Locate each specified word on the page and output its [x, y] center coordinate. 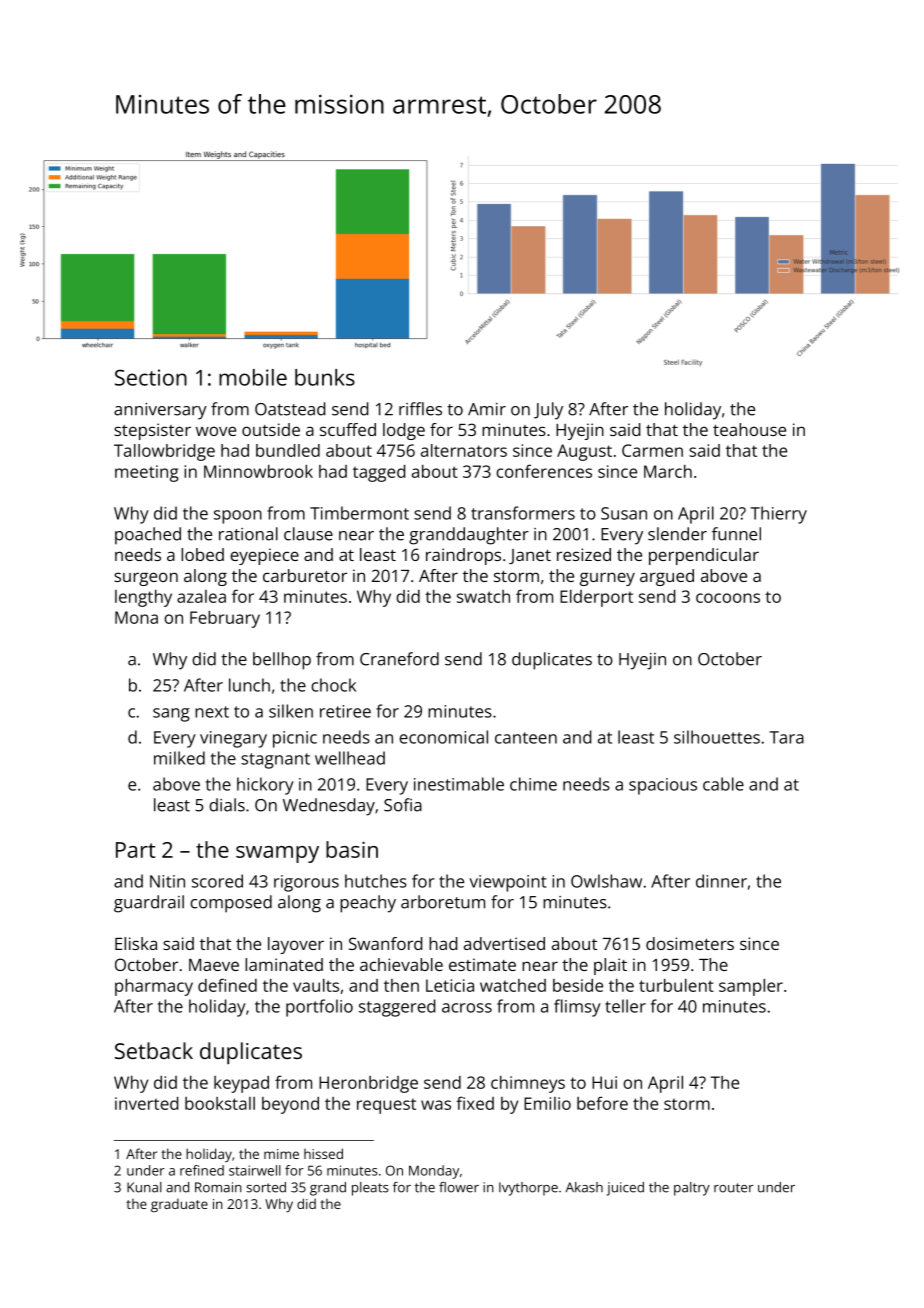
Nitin [167, 881]
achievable [401, 964]
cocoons [728, 598]
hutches [376, 881]
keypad [241, 1084]
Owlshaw [606, 881]
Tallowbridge [164, 452]
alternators [464, 450]
